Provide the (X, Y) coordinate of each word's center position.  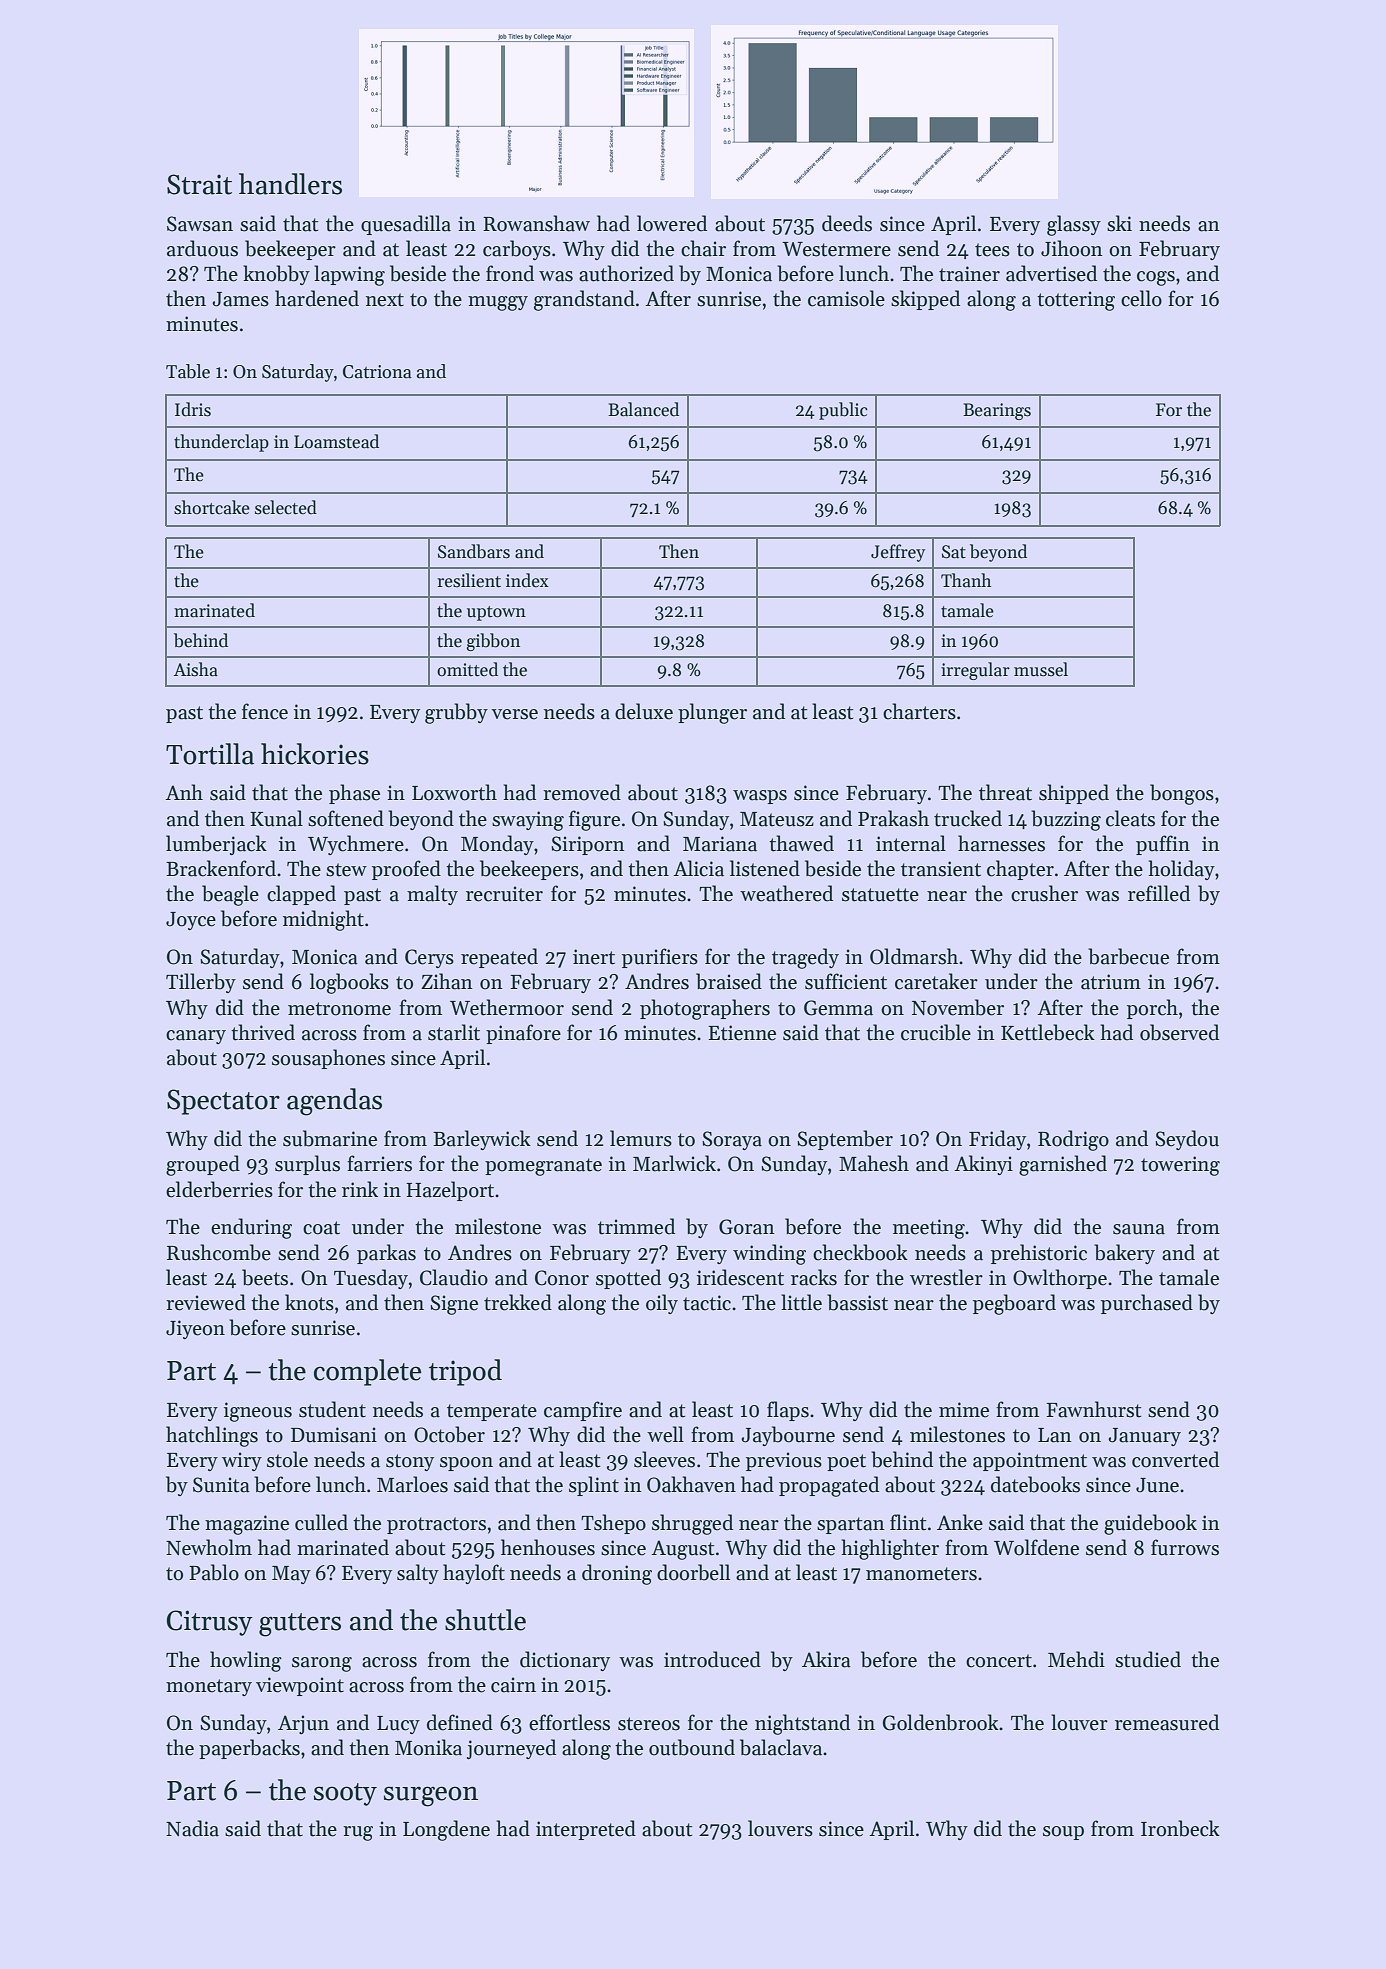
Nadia (192, 1828)
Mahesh (874, 1163)
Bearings (997, 411)
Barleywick (482, 1140)
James (240, 299)
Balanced (643, 409)
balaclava (781, 1747)
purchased (1147, 1304)
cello (1141, 298)
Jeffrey (898, 553)
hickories (315, 754)
